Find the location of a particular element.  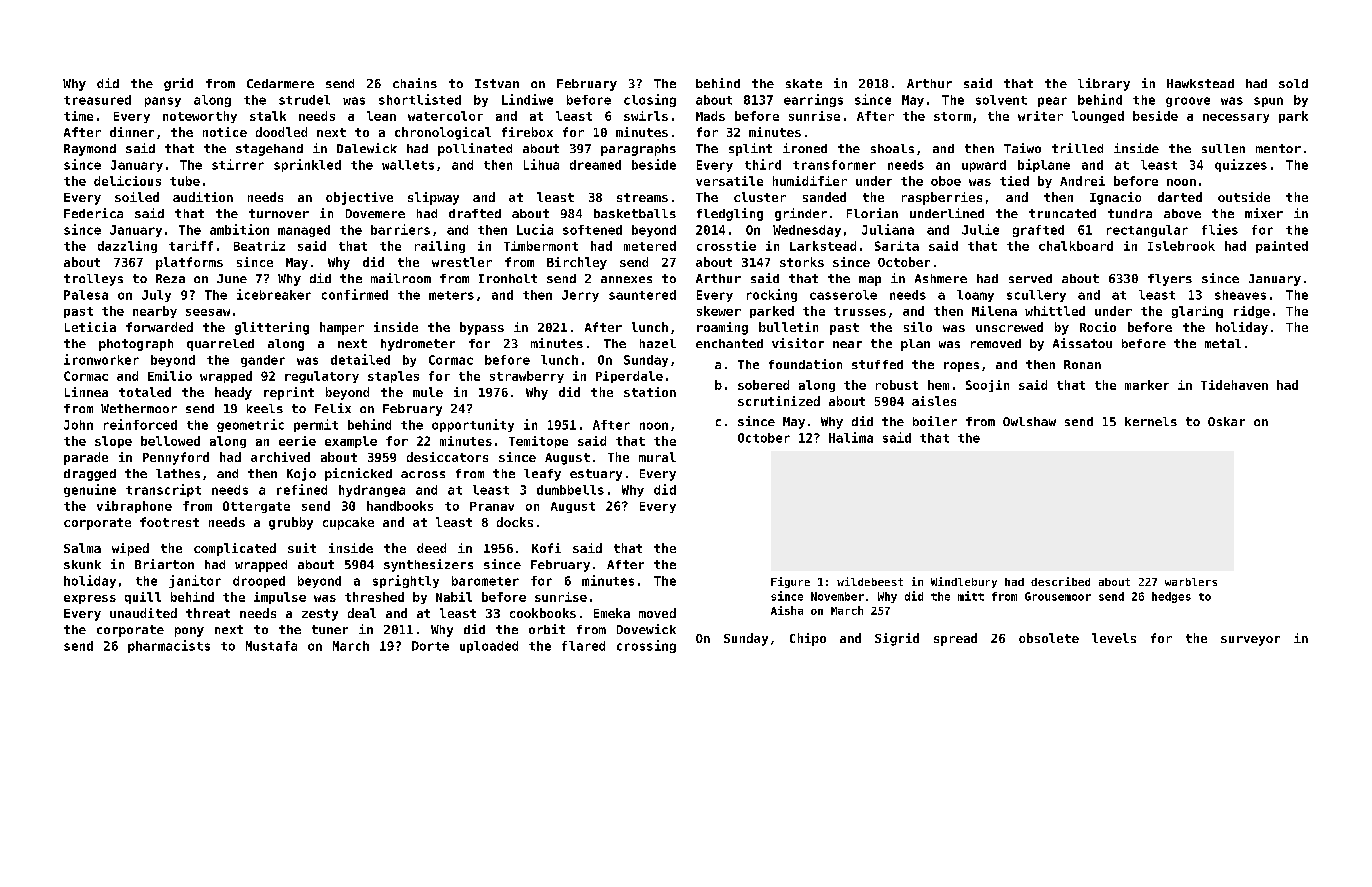

Oskar is located at coordinates (1226, 421).
